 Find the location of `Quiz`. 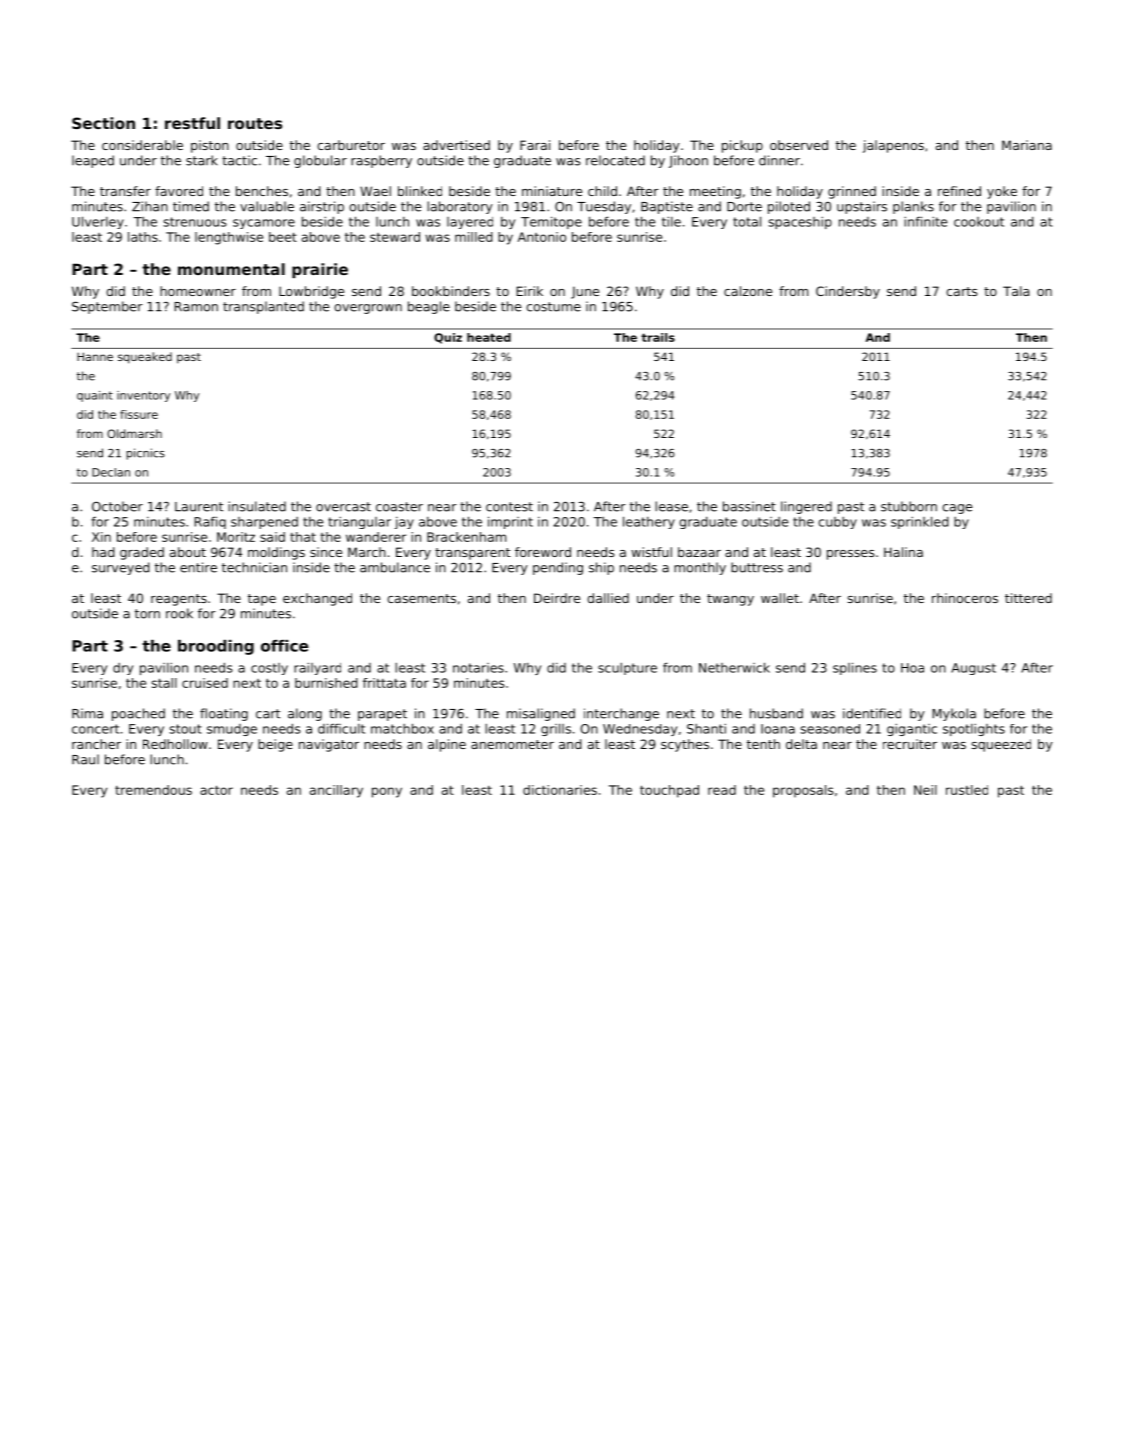

Quiz is located at coordinates (448, 338).
